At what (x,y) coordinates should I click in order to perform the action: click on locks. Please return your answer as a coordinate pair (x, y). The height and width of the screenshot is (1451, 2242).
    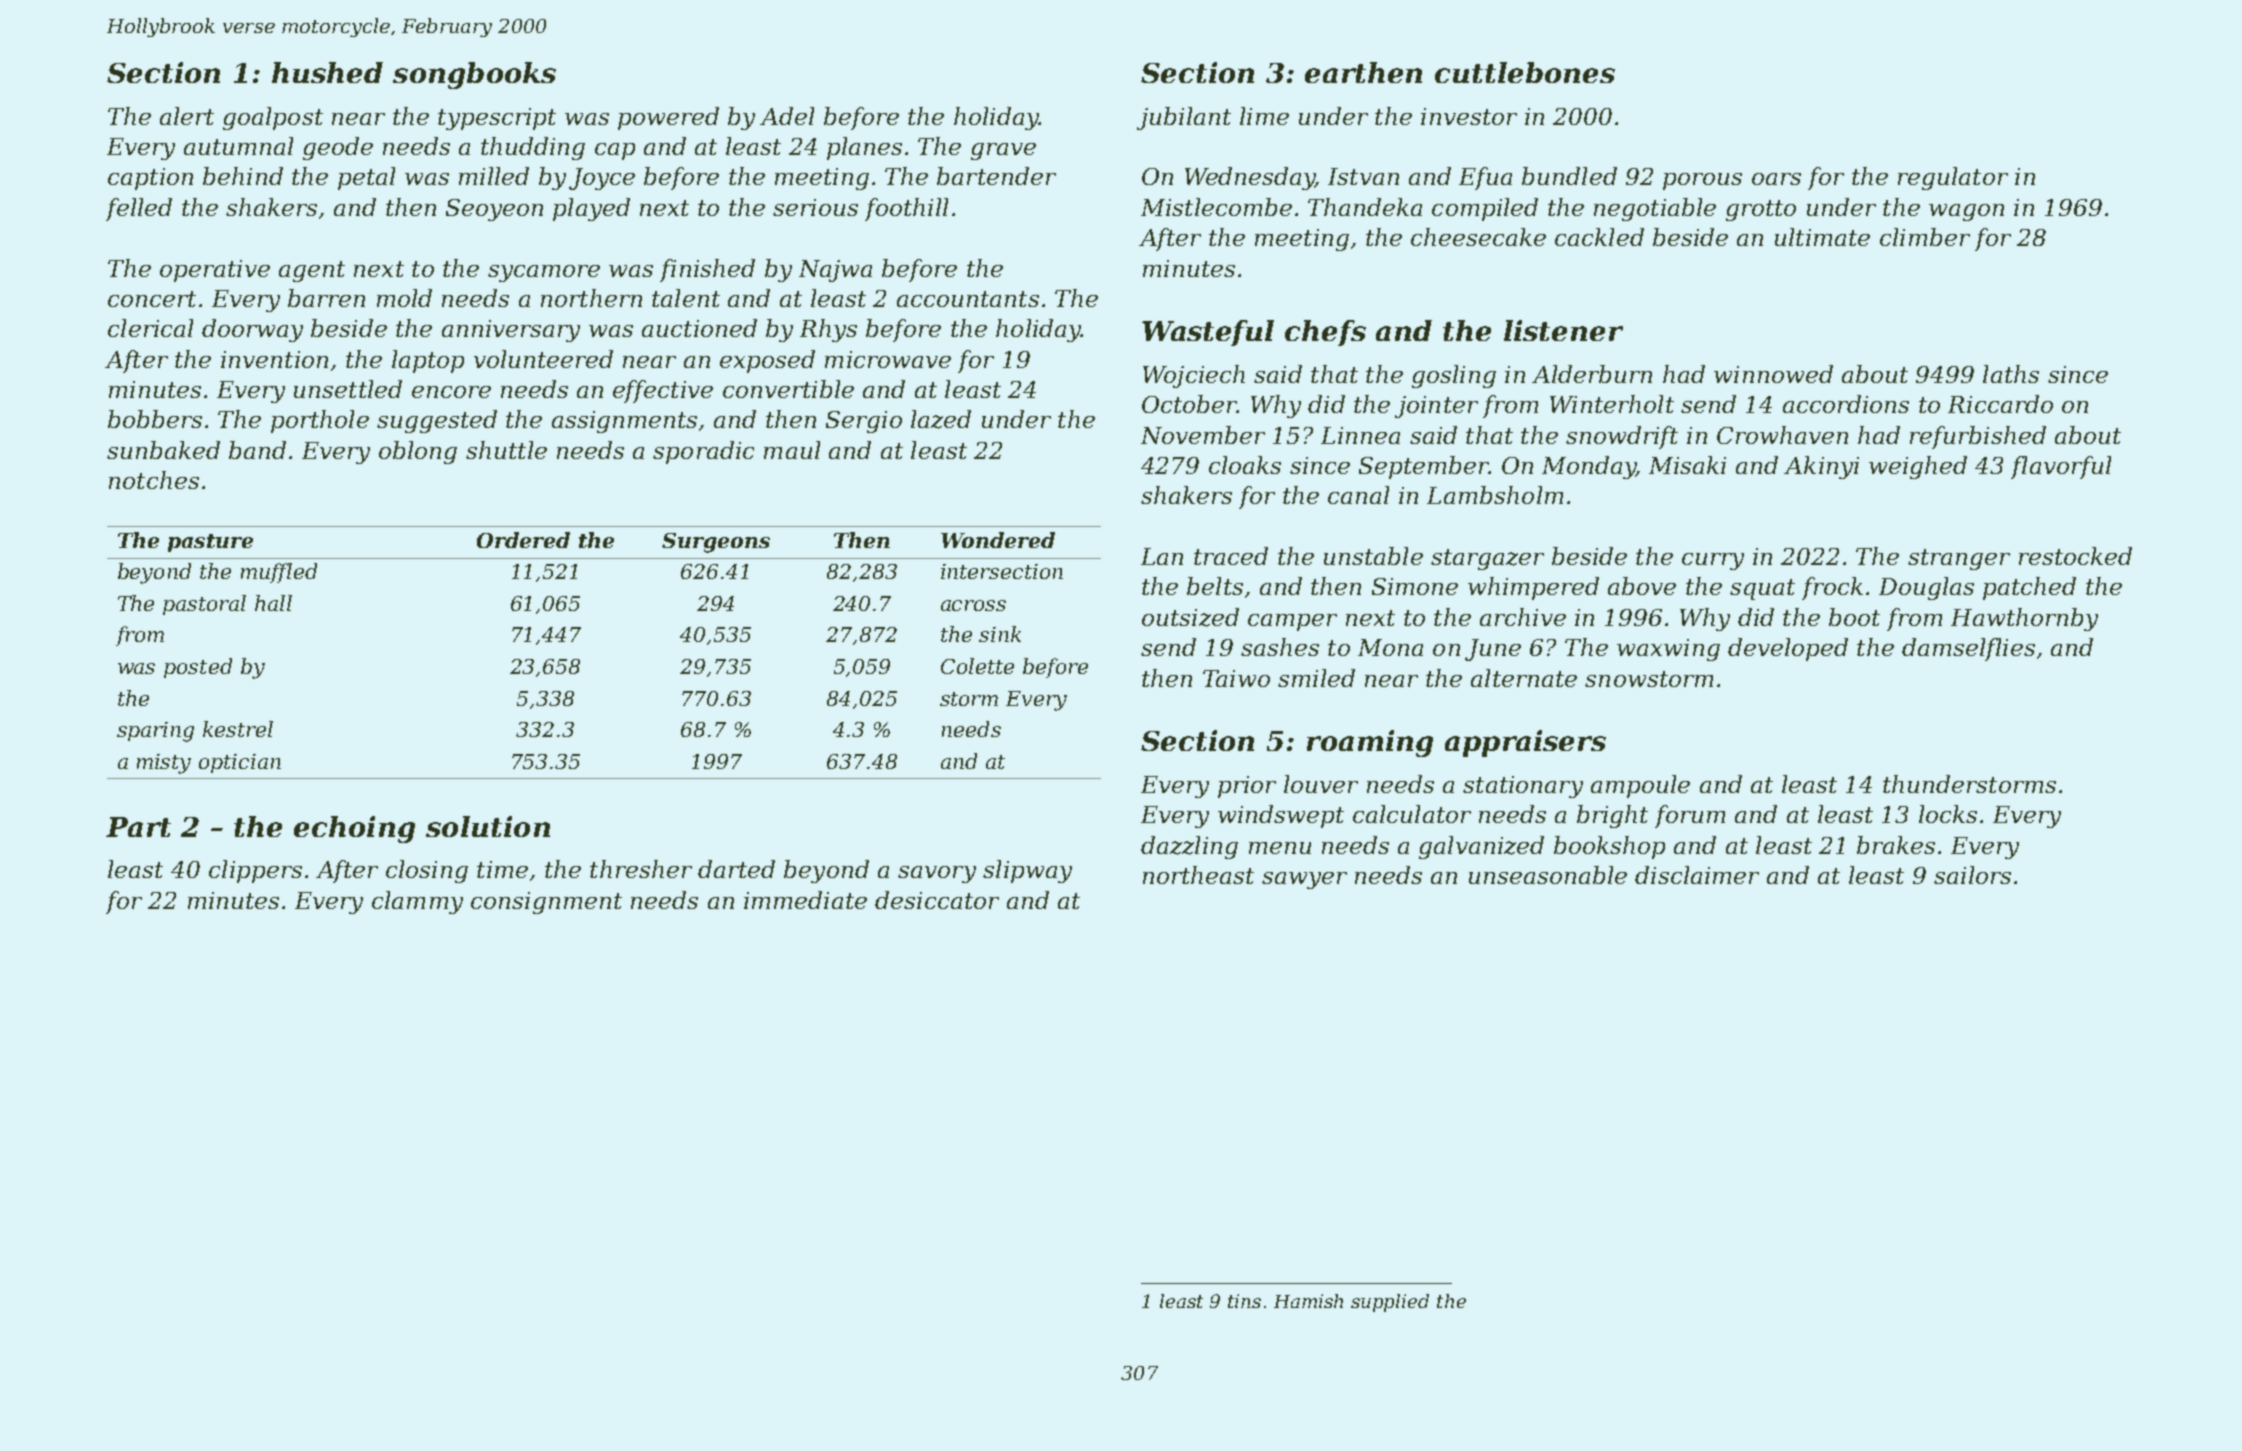
    Looking at the image, I should click on (1948, 814).
